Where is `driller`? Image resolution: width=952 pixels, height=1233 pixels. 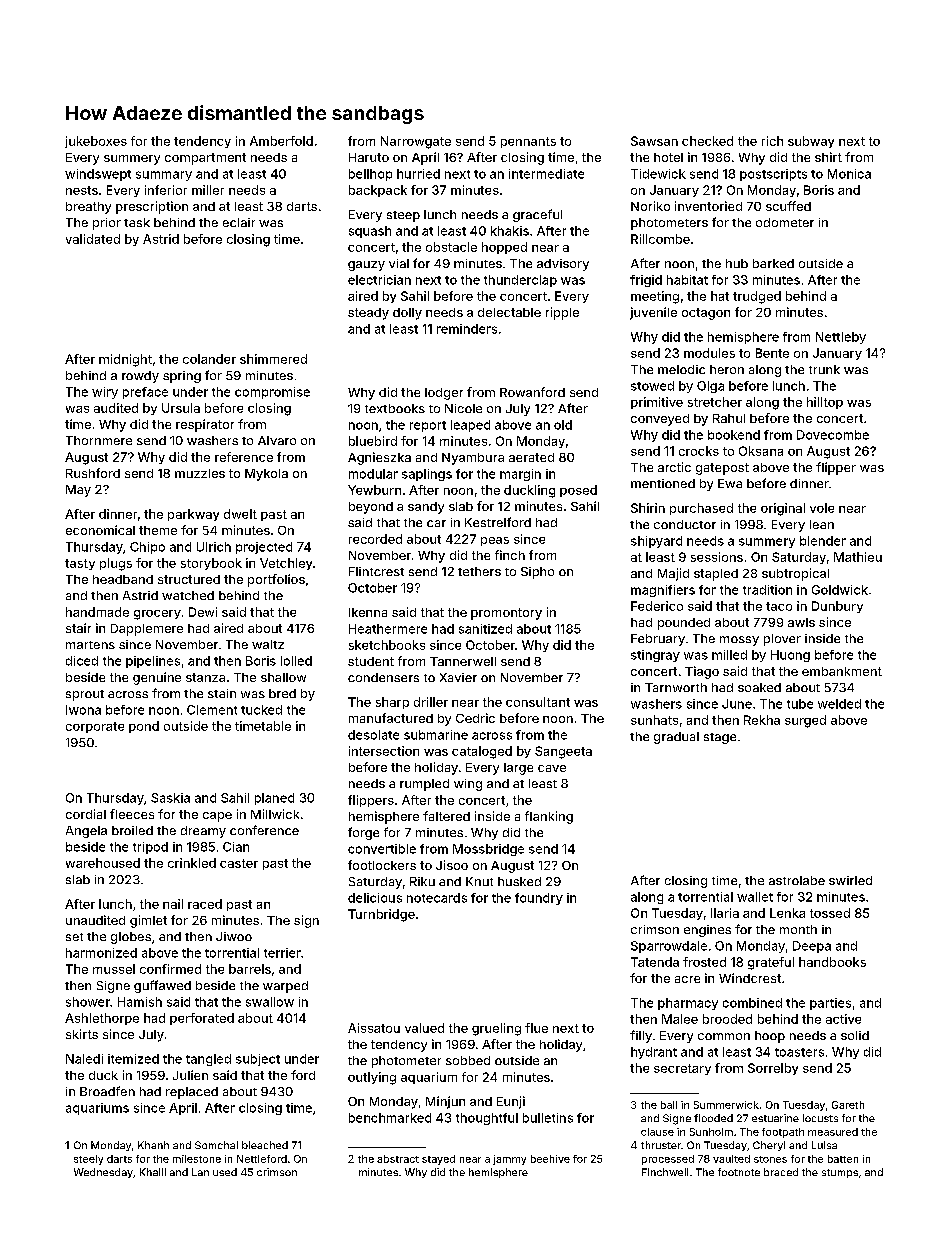
driller is located at coordinates (431, 702).
